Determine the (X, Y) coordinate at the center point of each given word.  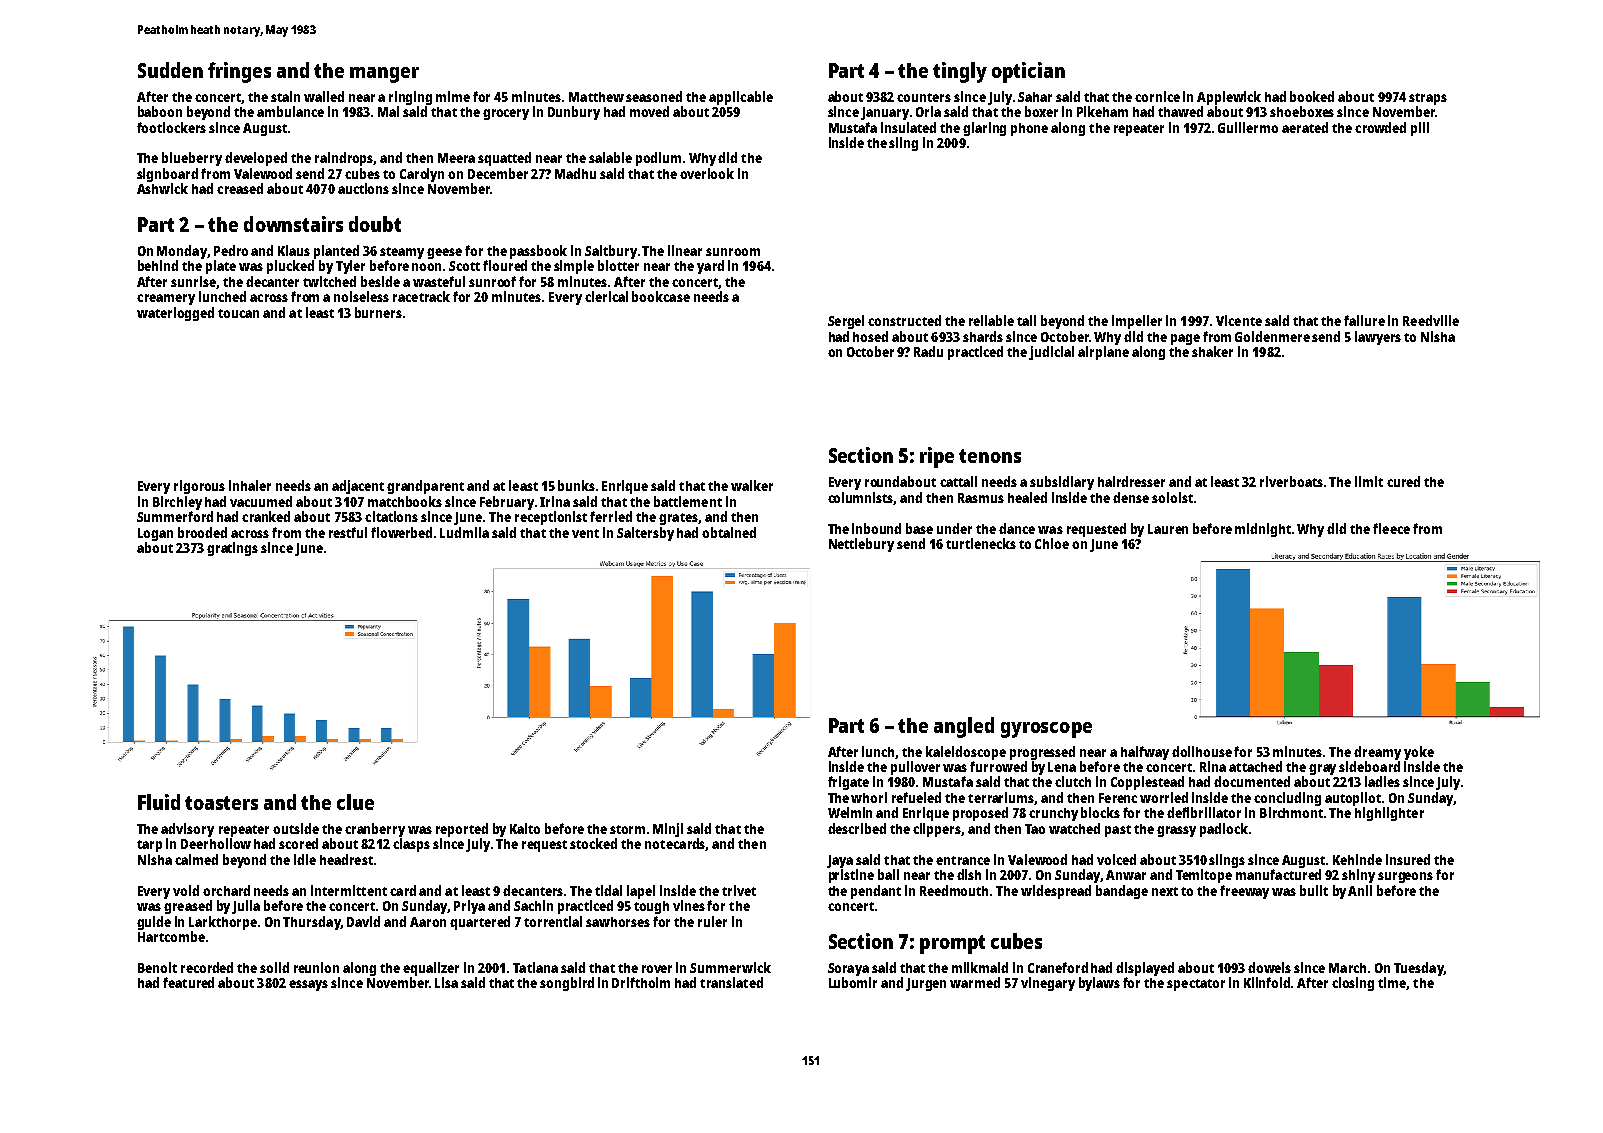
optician (1028, 72)
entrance (963, 860)
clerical (606, 296)
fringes (239, 72)
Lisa (446, 982)
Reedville (1431, 320)
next (1165, 891)
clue (355, 802)
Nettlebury (861, 545)
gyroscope (1046, 730)
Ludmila (464, 532)
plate (221, 267)
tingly (960, 72)
